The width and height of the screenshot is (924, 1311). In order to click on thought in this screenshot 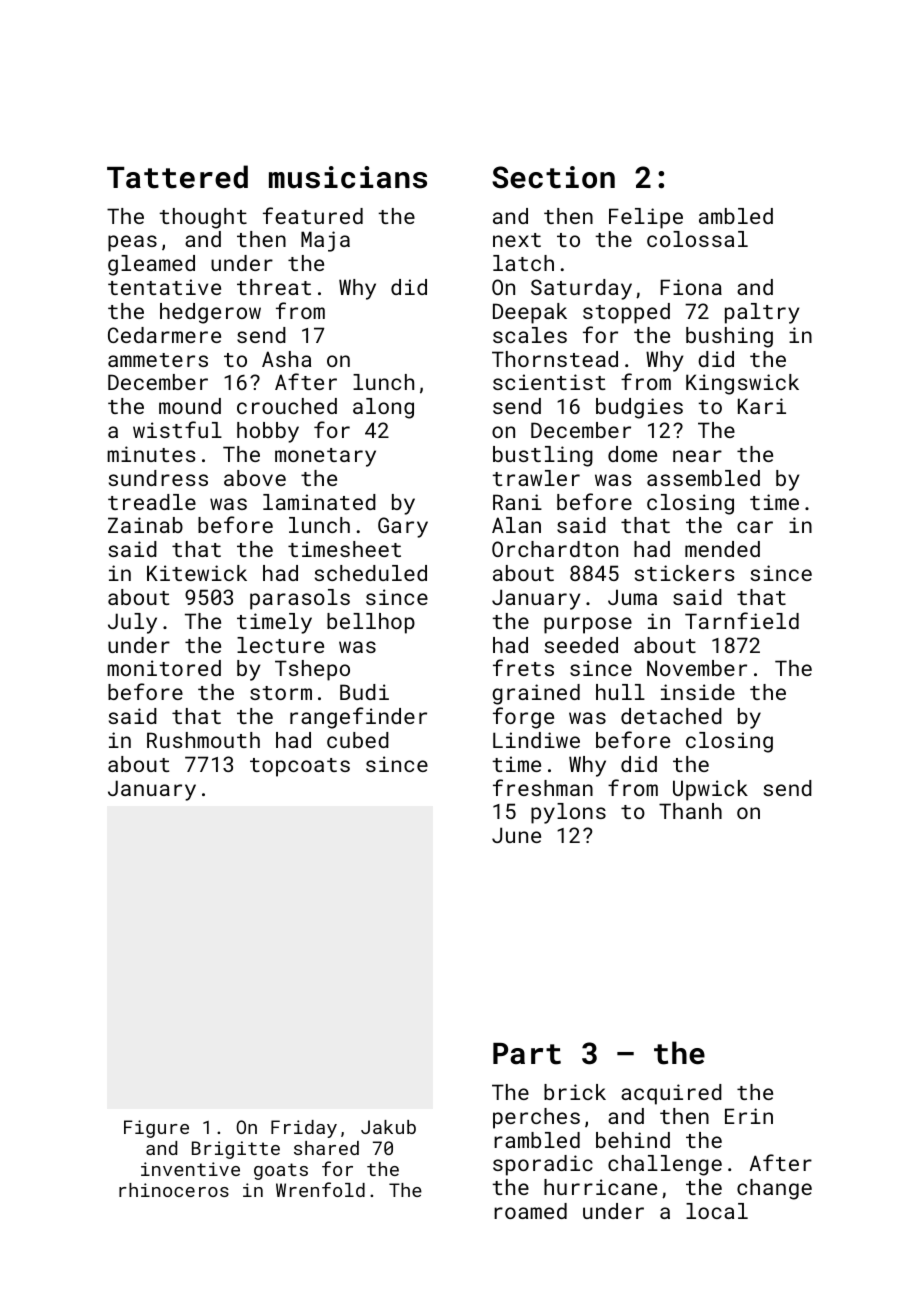, I will do `click(203, 218)`.
